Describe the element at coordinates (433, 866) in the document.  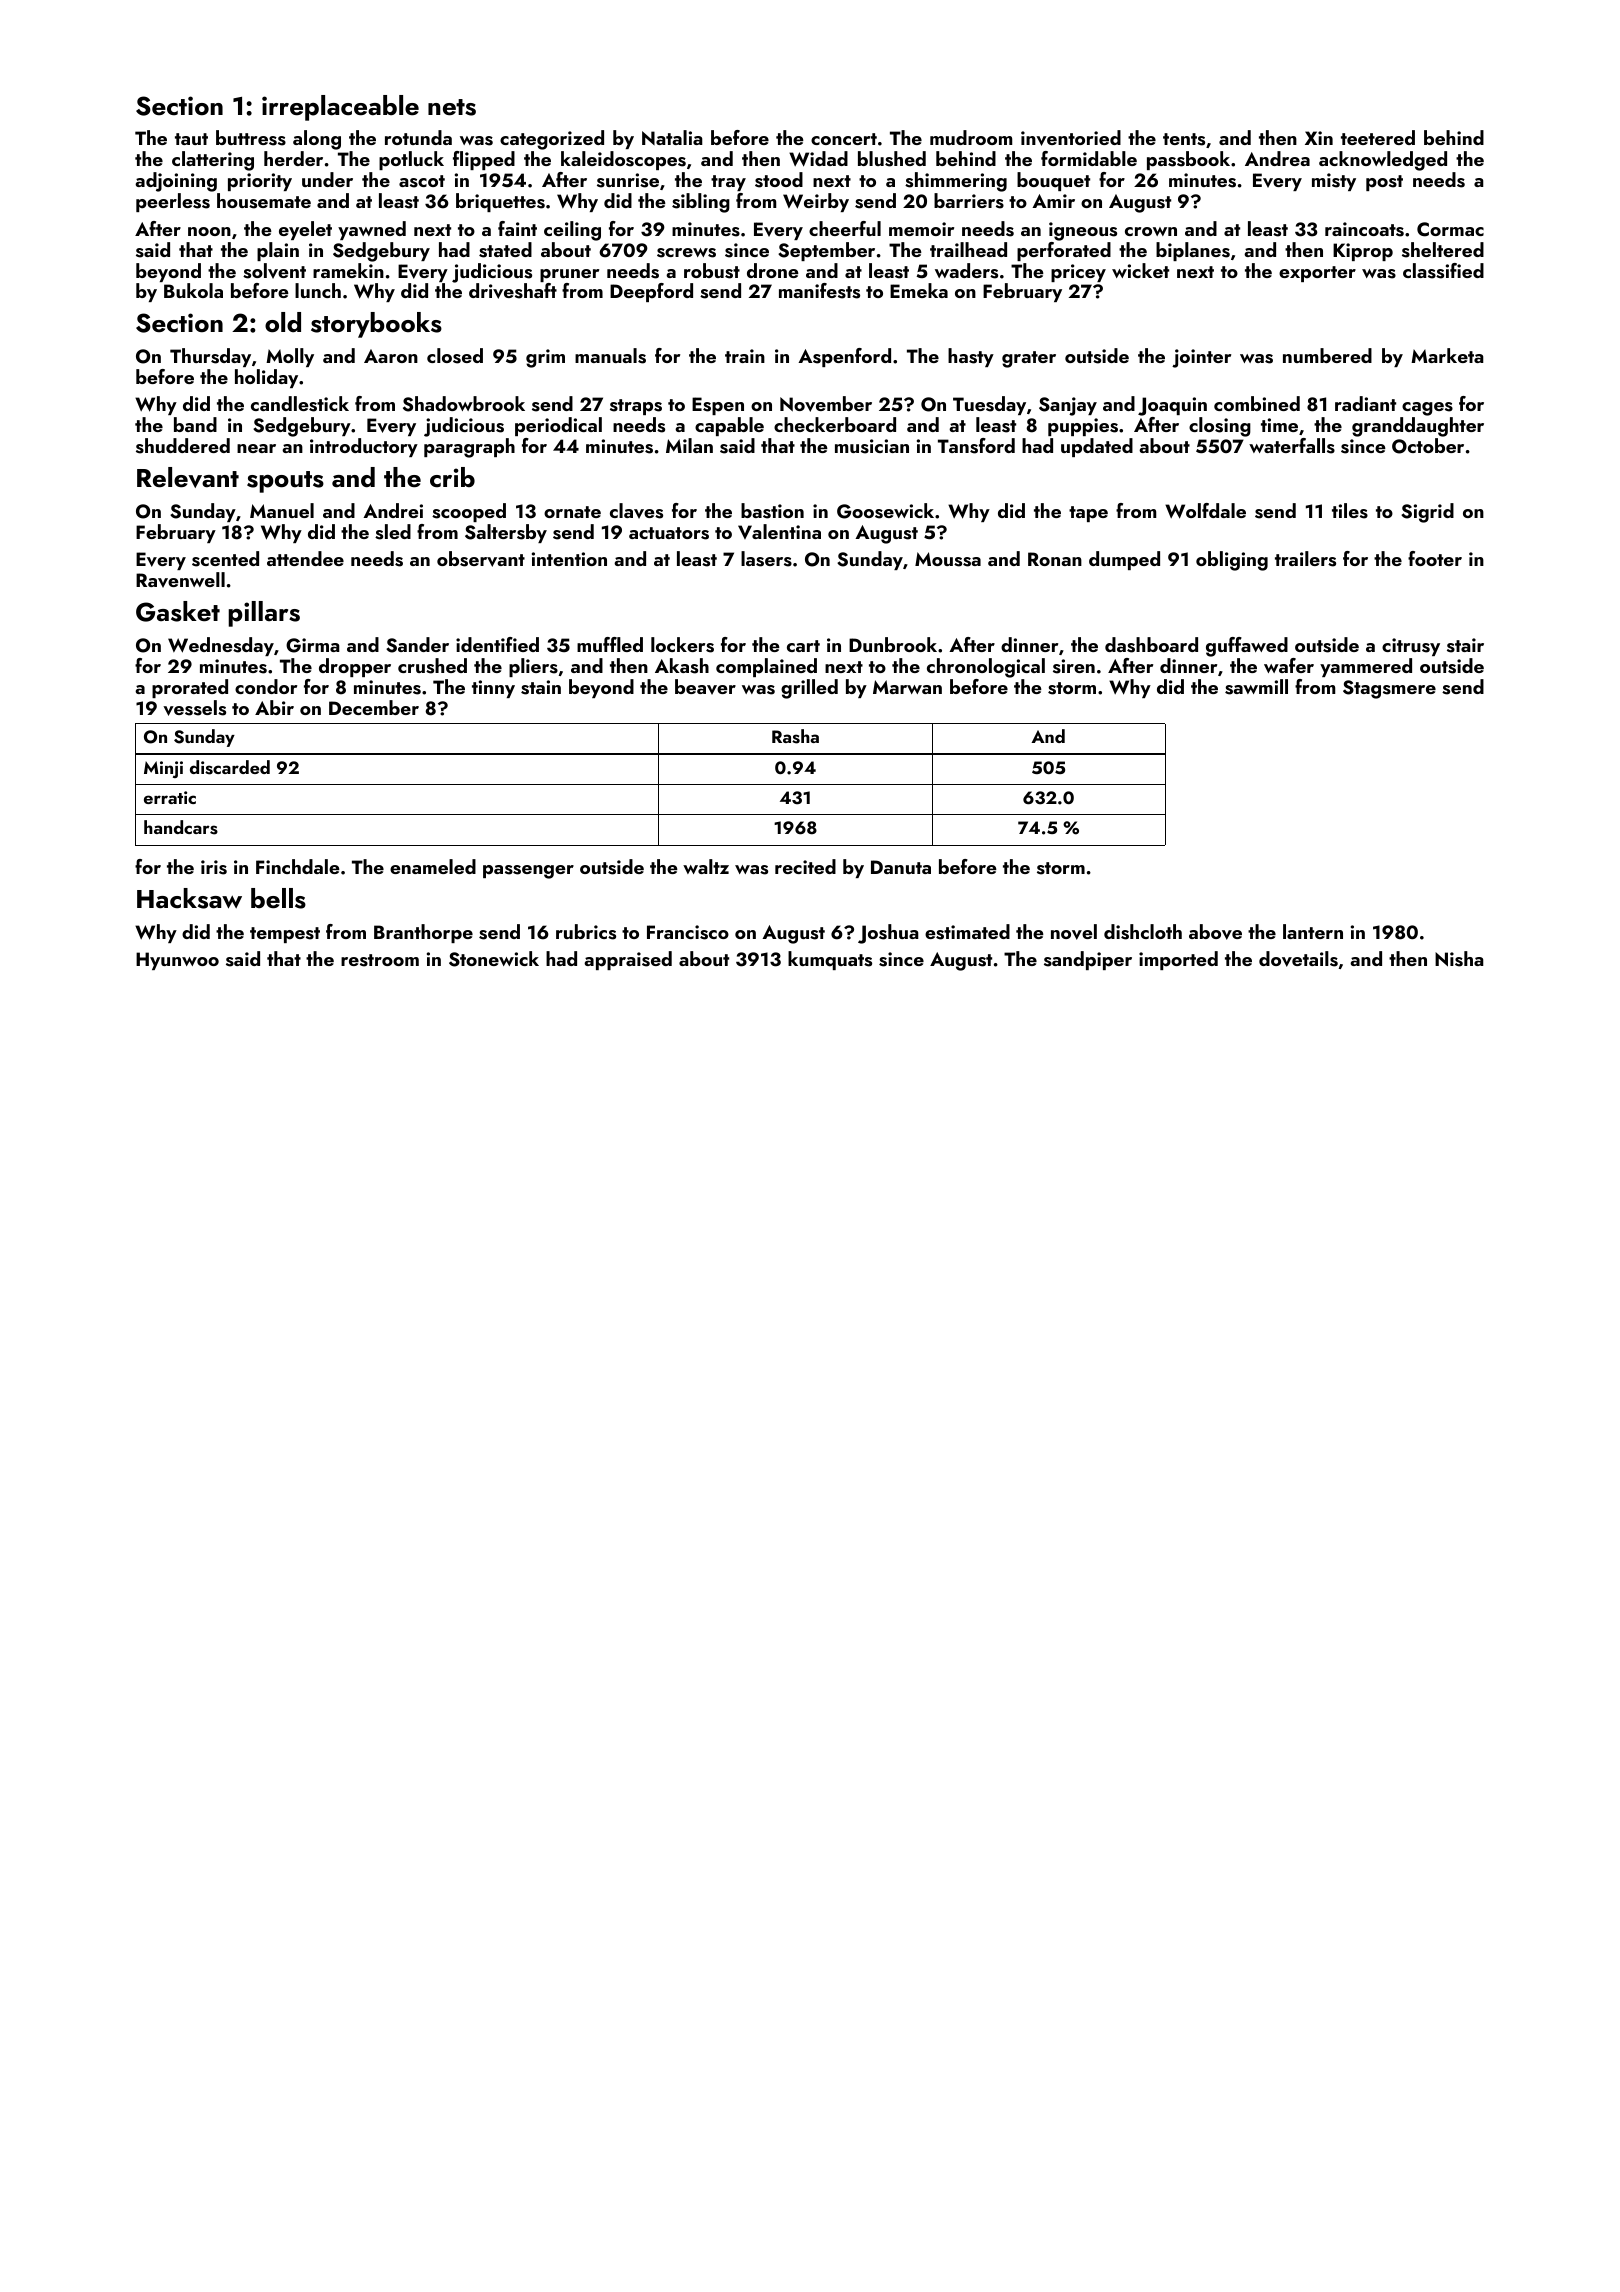
I see `enameled` at that location.
